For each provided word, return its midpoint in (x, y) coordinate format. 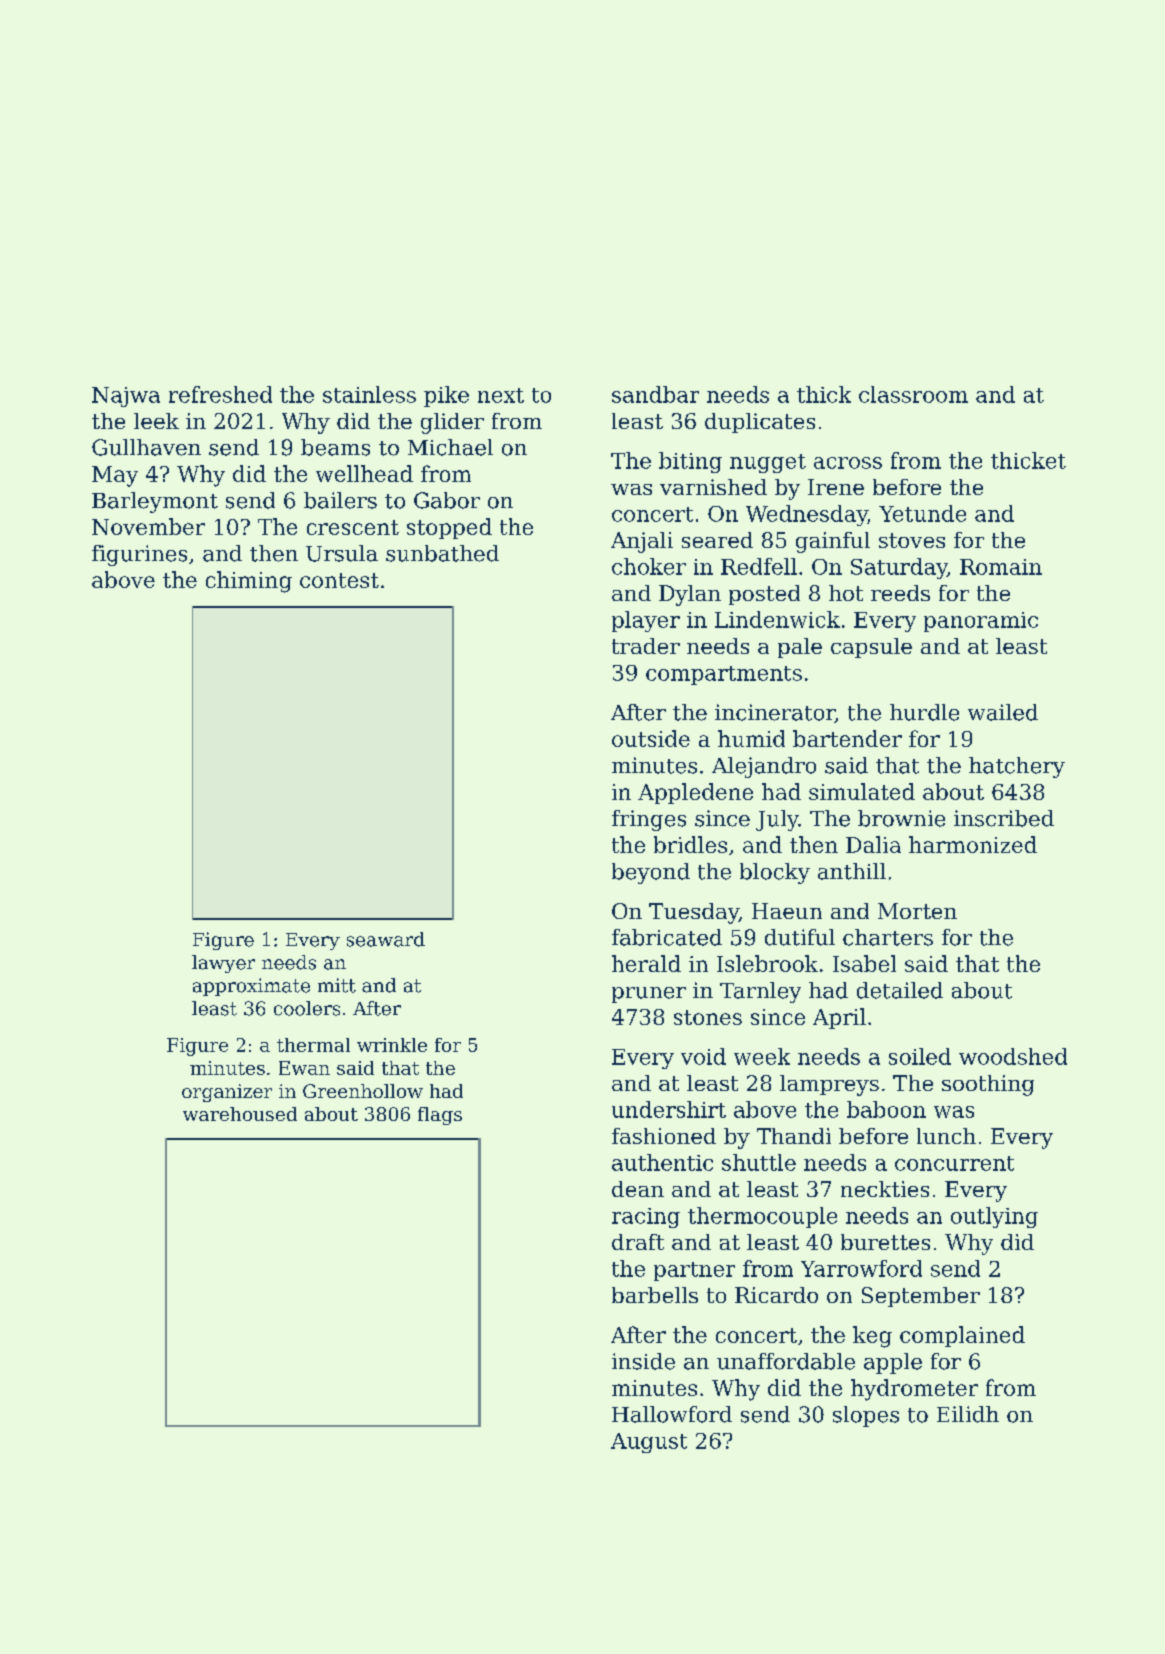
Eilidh (968, 1414)
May (115, 476)
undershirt (669, 1109)
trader (646, 646)
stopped (449, 528)
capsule (871, 648)
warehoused (240, 1114)
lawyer (223, 964)
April (839, 1018)
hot (846, 593)
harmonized (973, 844)
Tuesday (694, 913)
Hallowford (672, 1414)
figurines (139, 555)
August (649, 1443)
